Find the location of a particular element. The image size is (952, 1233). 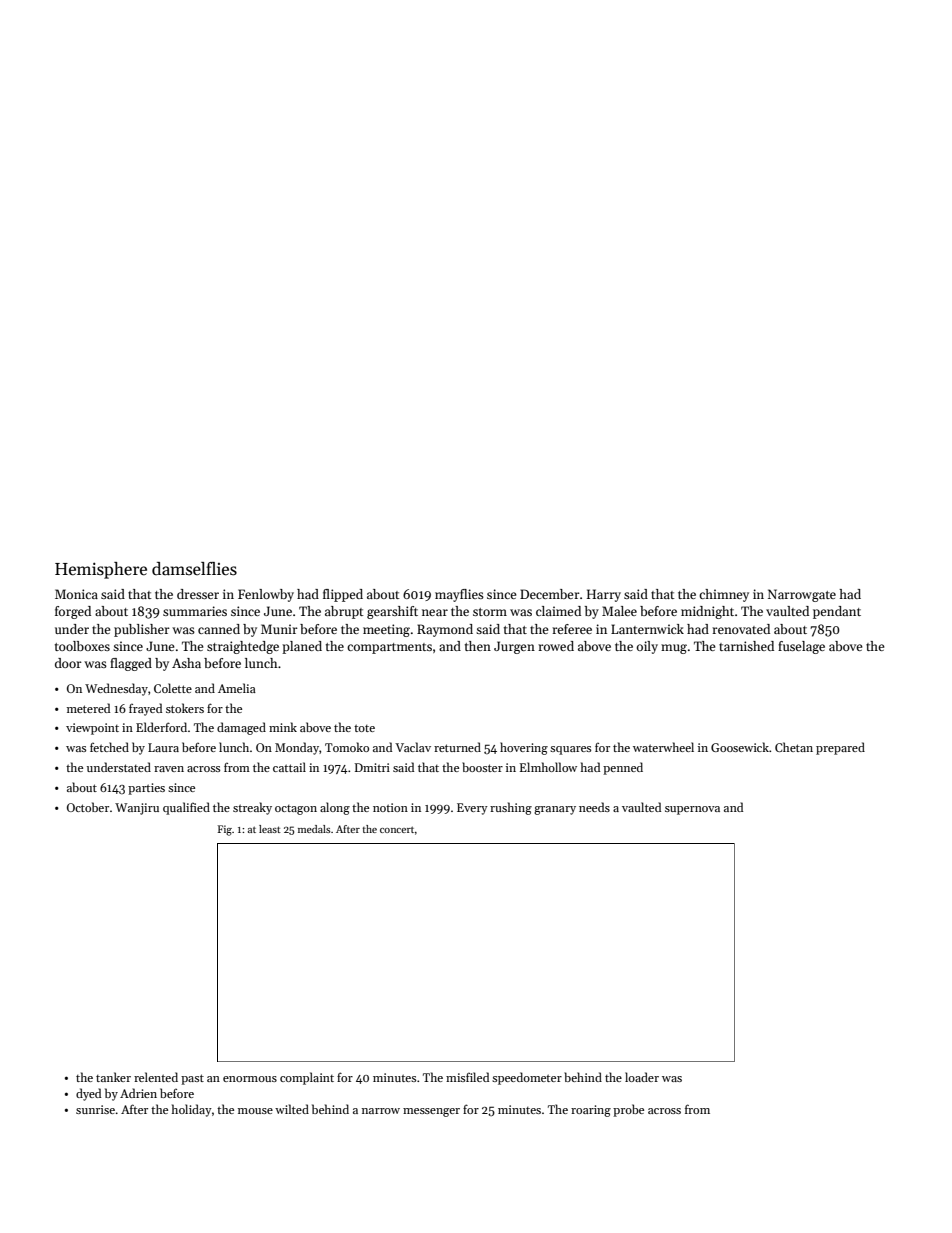

loader is located at coordinates (642, 1077).
